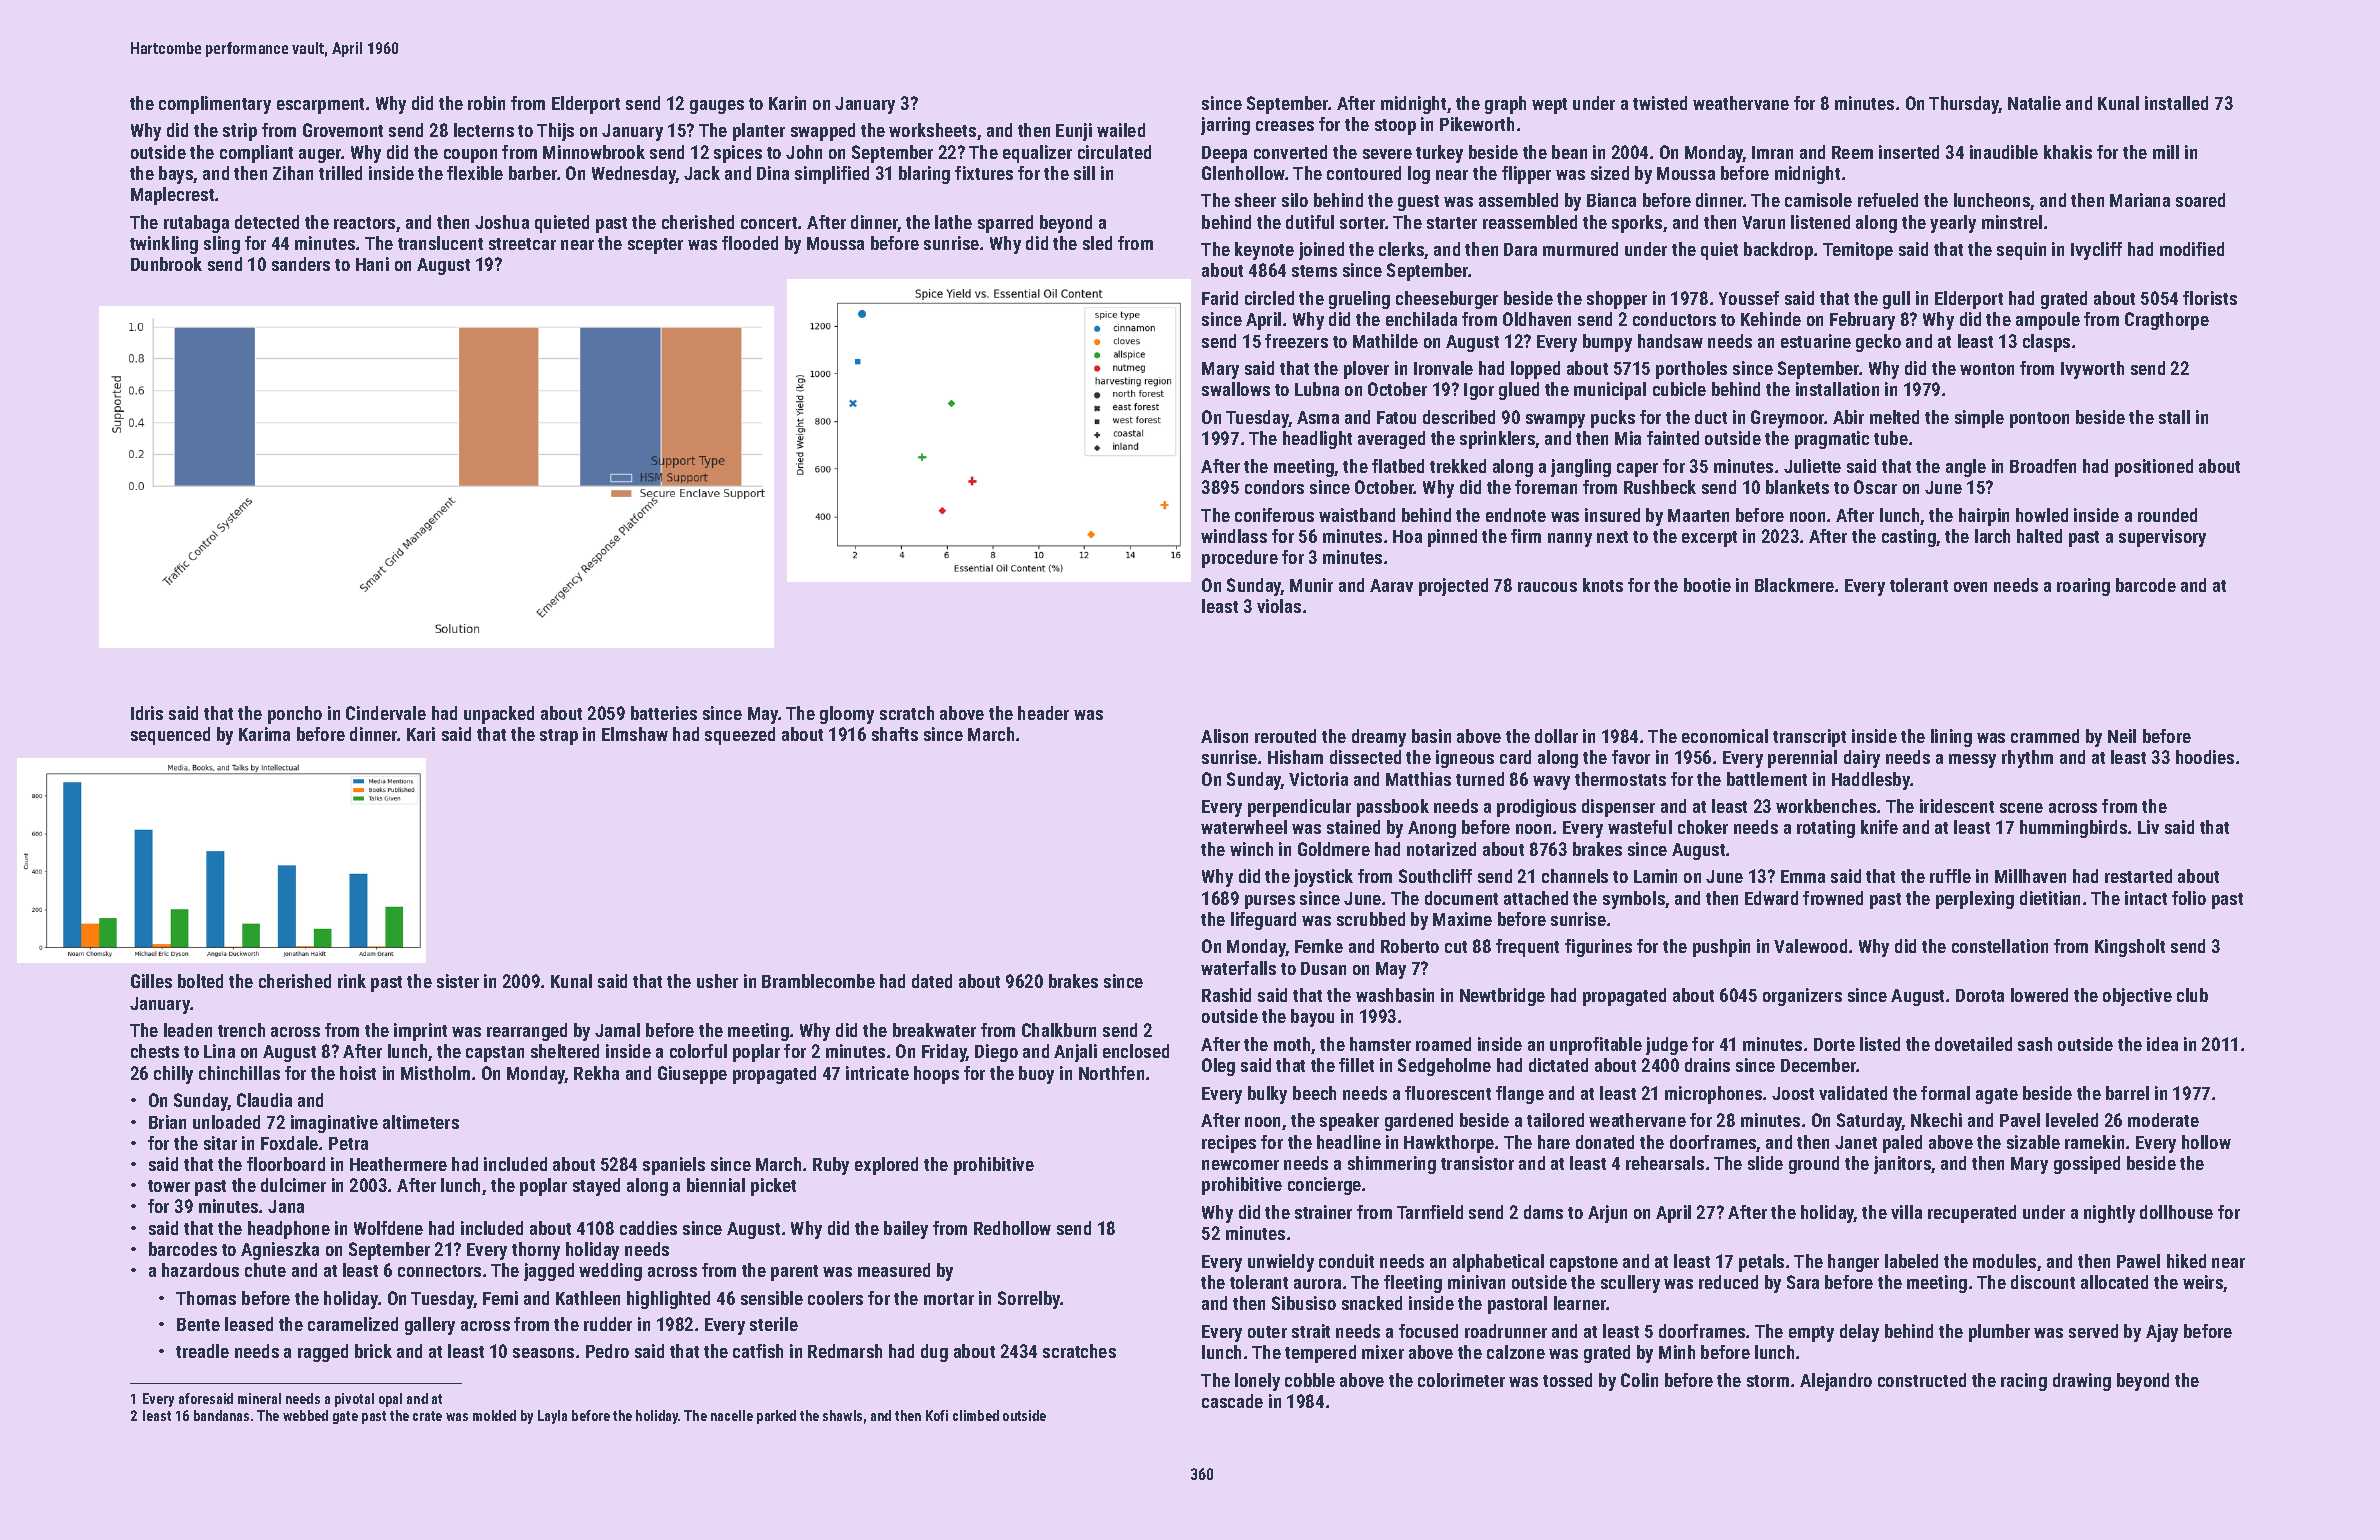  Describe the element at coordinates (170, 736) in the document. I see `sequenced` at that location.
